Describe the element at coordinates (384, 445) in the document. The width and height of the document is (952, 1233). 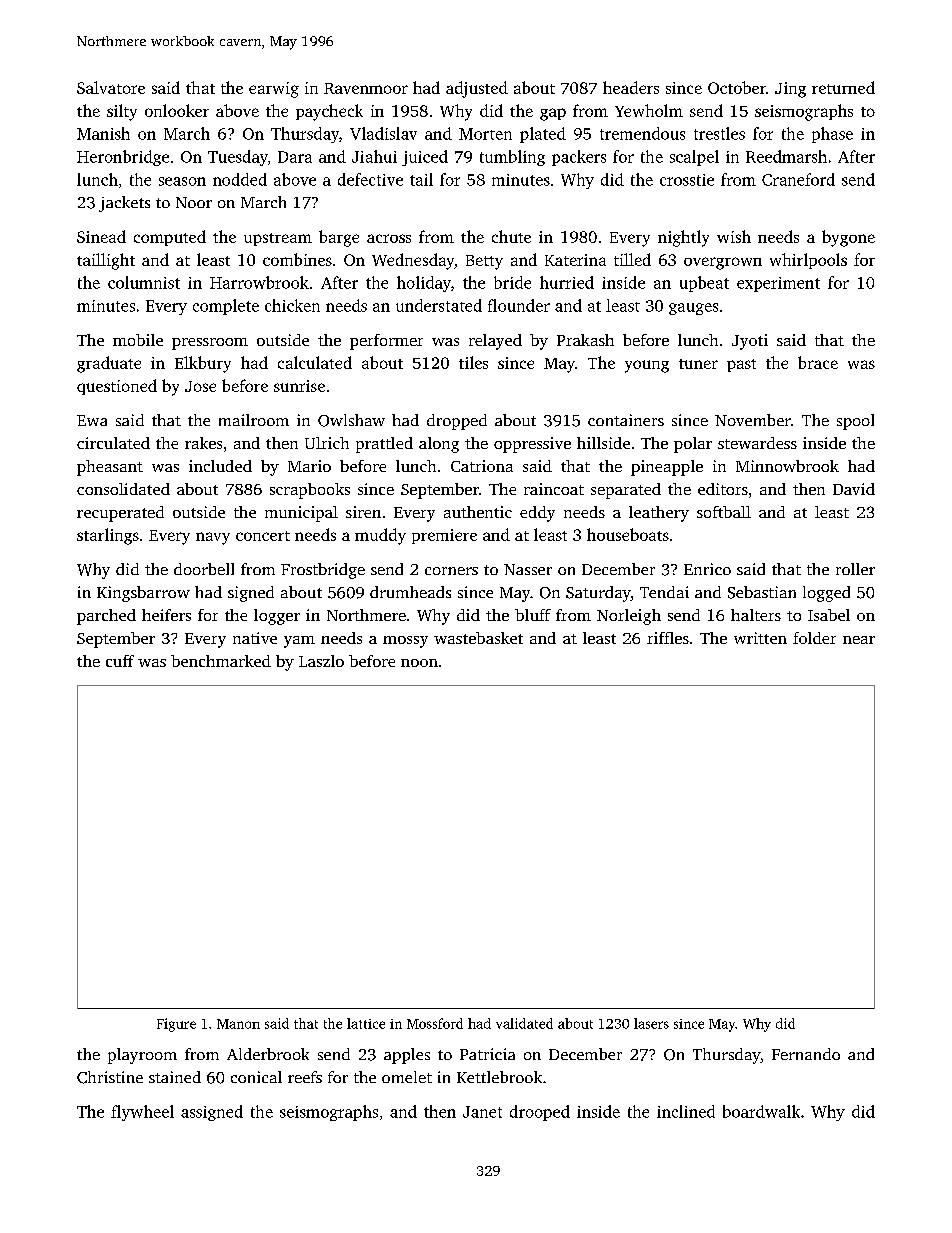
I see `prattled` at that location.
